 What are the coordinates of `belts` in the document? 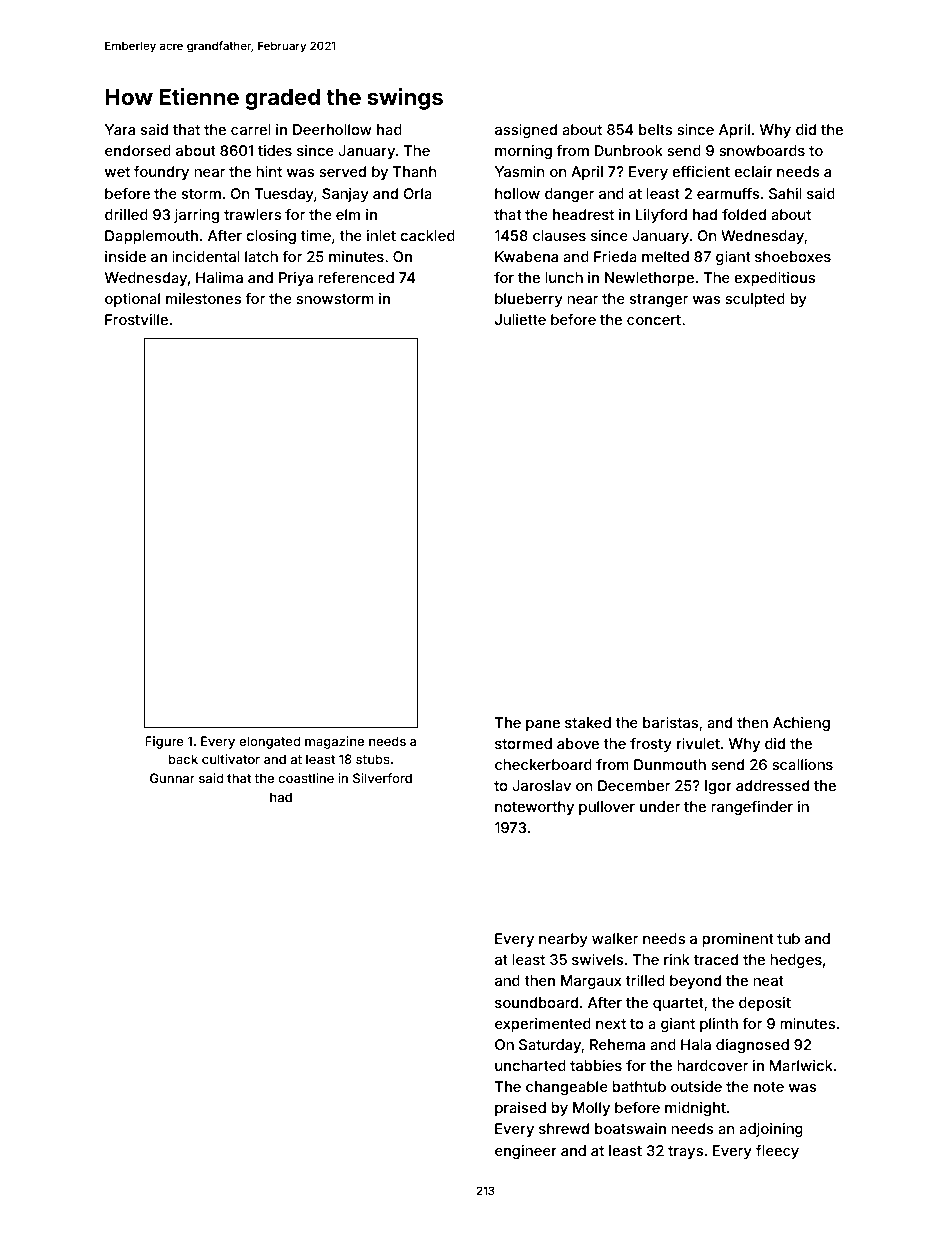 It's located at (655, 129).
